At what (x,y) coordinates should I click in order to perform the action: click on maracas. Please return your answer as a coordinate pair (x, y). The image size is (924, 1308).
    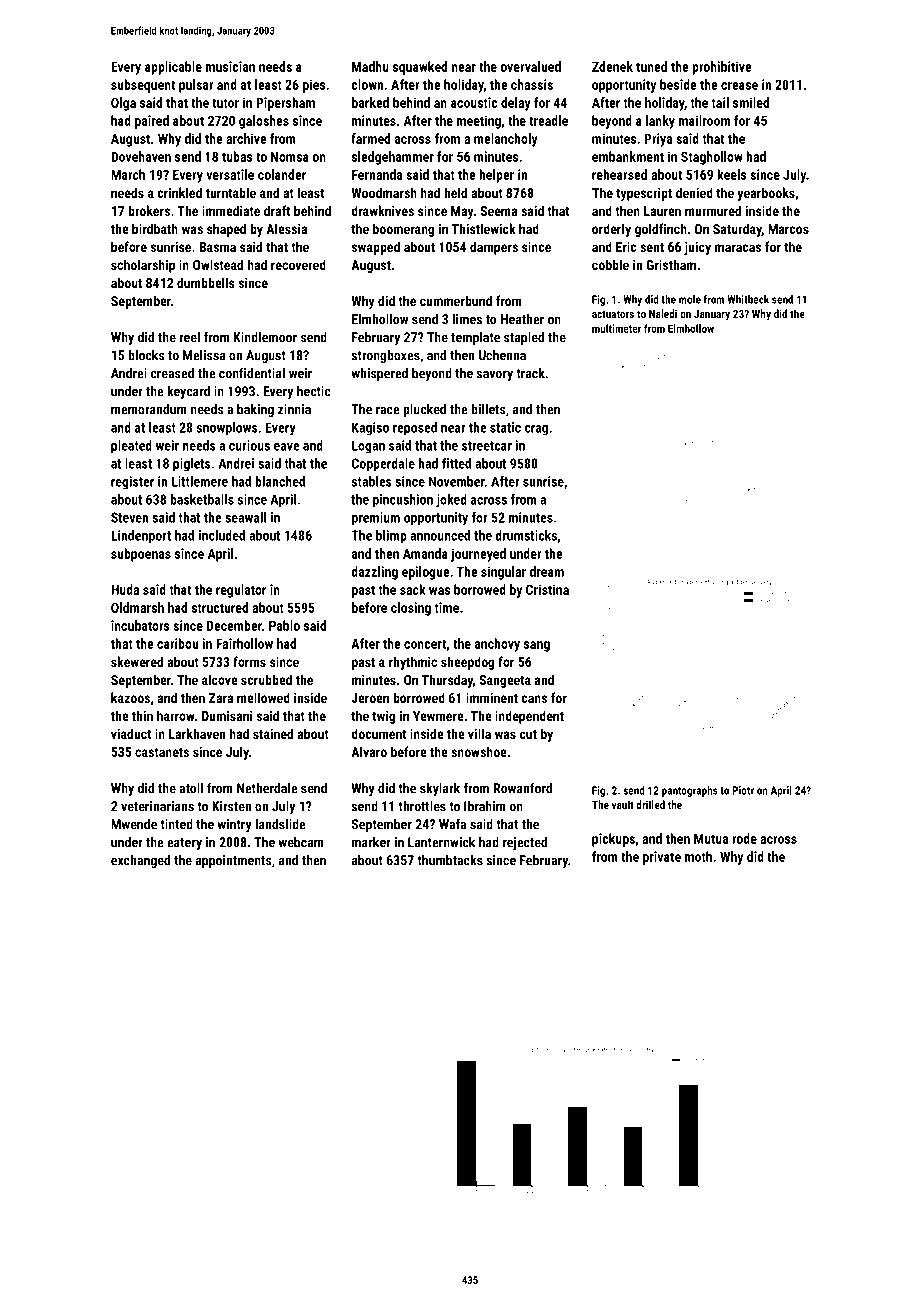
    Looking at the image, I should click on (738, 248).
